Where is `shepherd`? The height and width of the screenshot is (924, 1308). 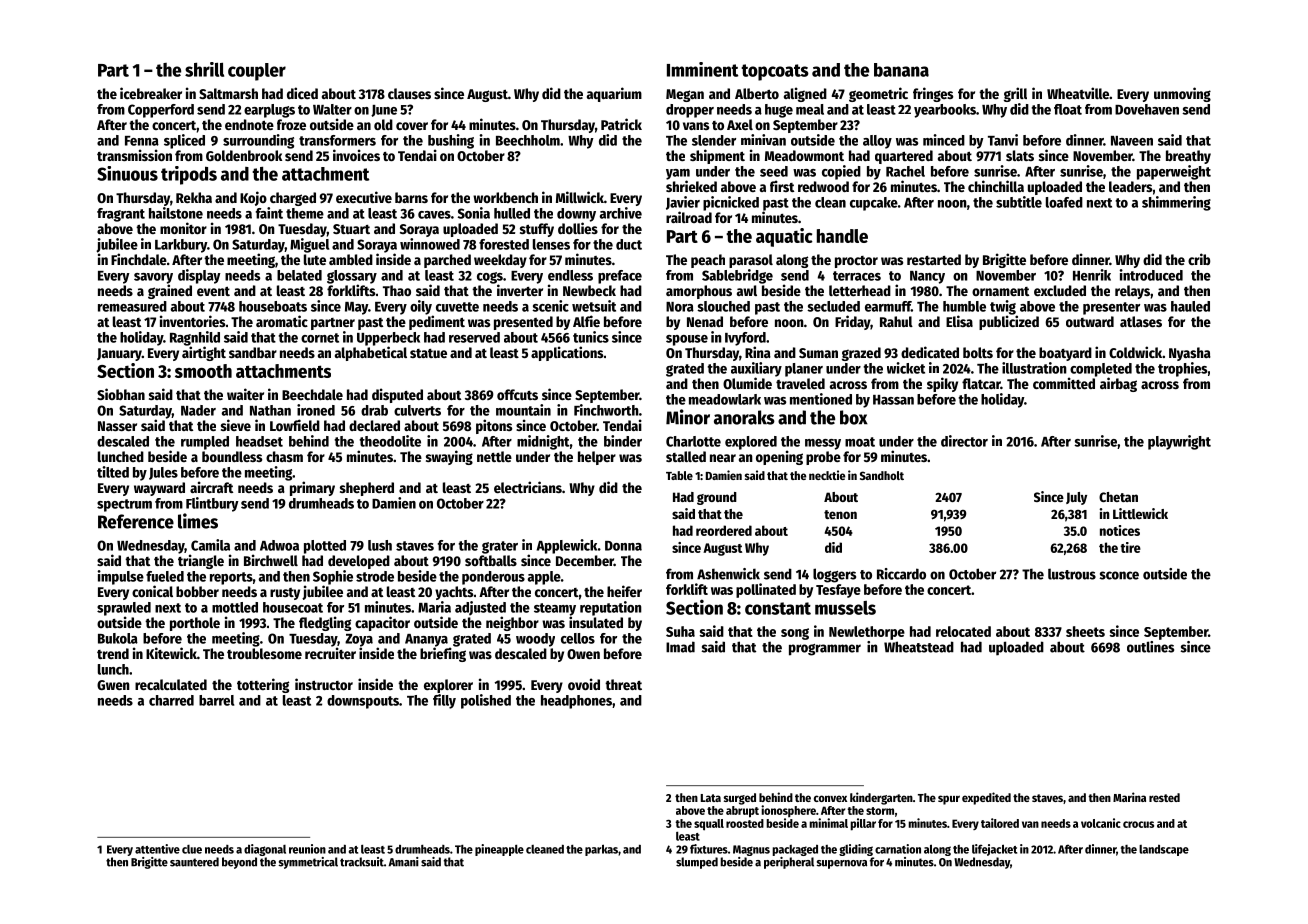
shepherd is located at coordinates (367, 489).
